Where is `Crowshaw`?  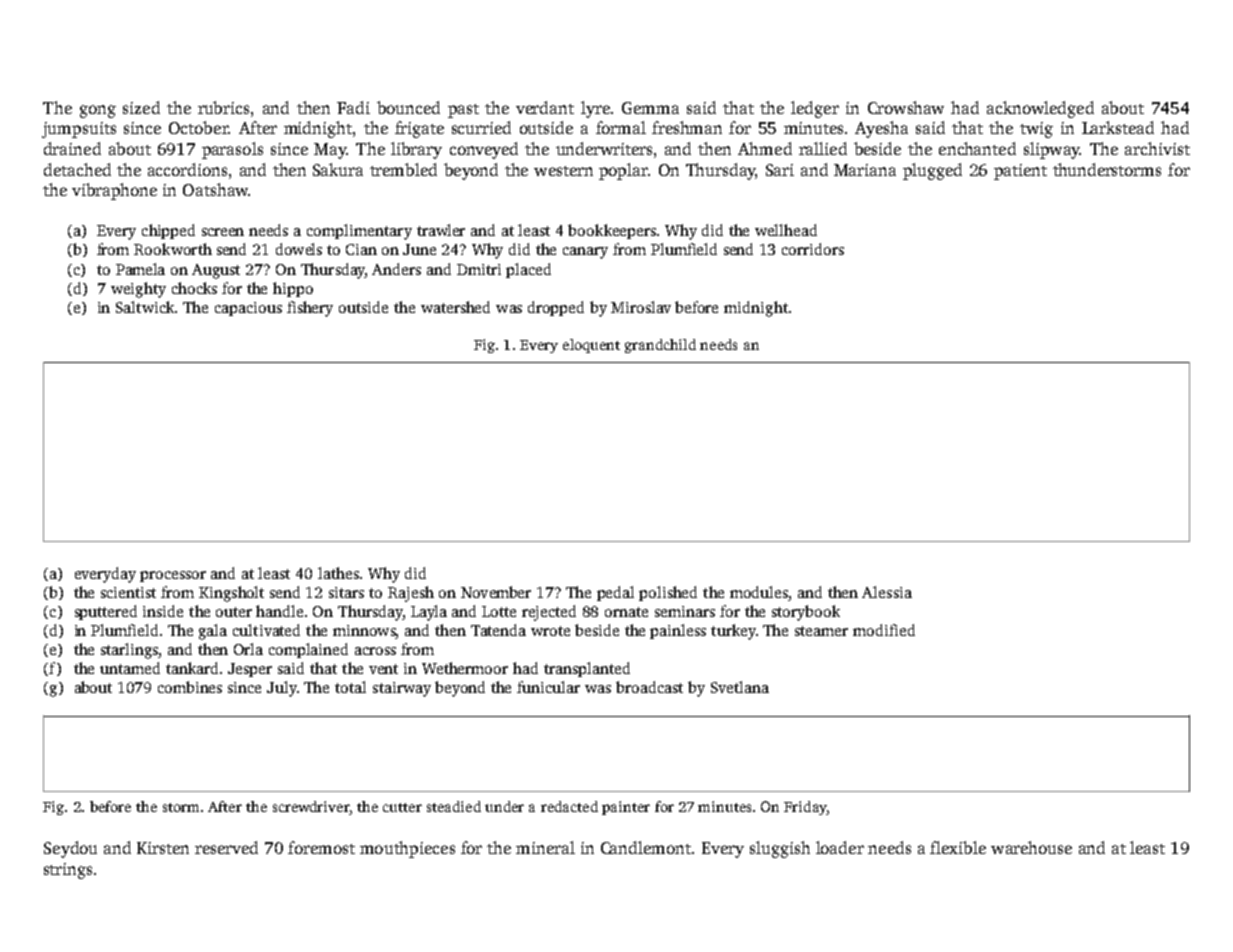 Crowshaw is located at coordinates (906, 107).
